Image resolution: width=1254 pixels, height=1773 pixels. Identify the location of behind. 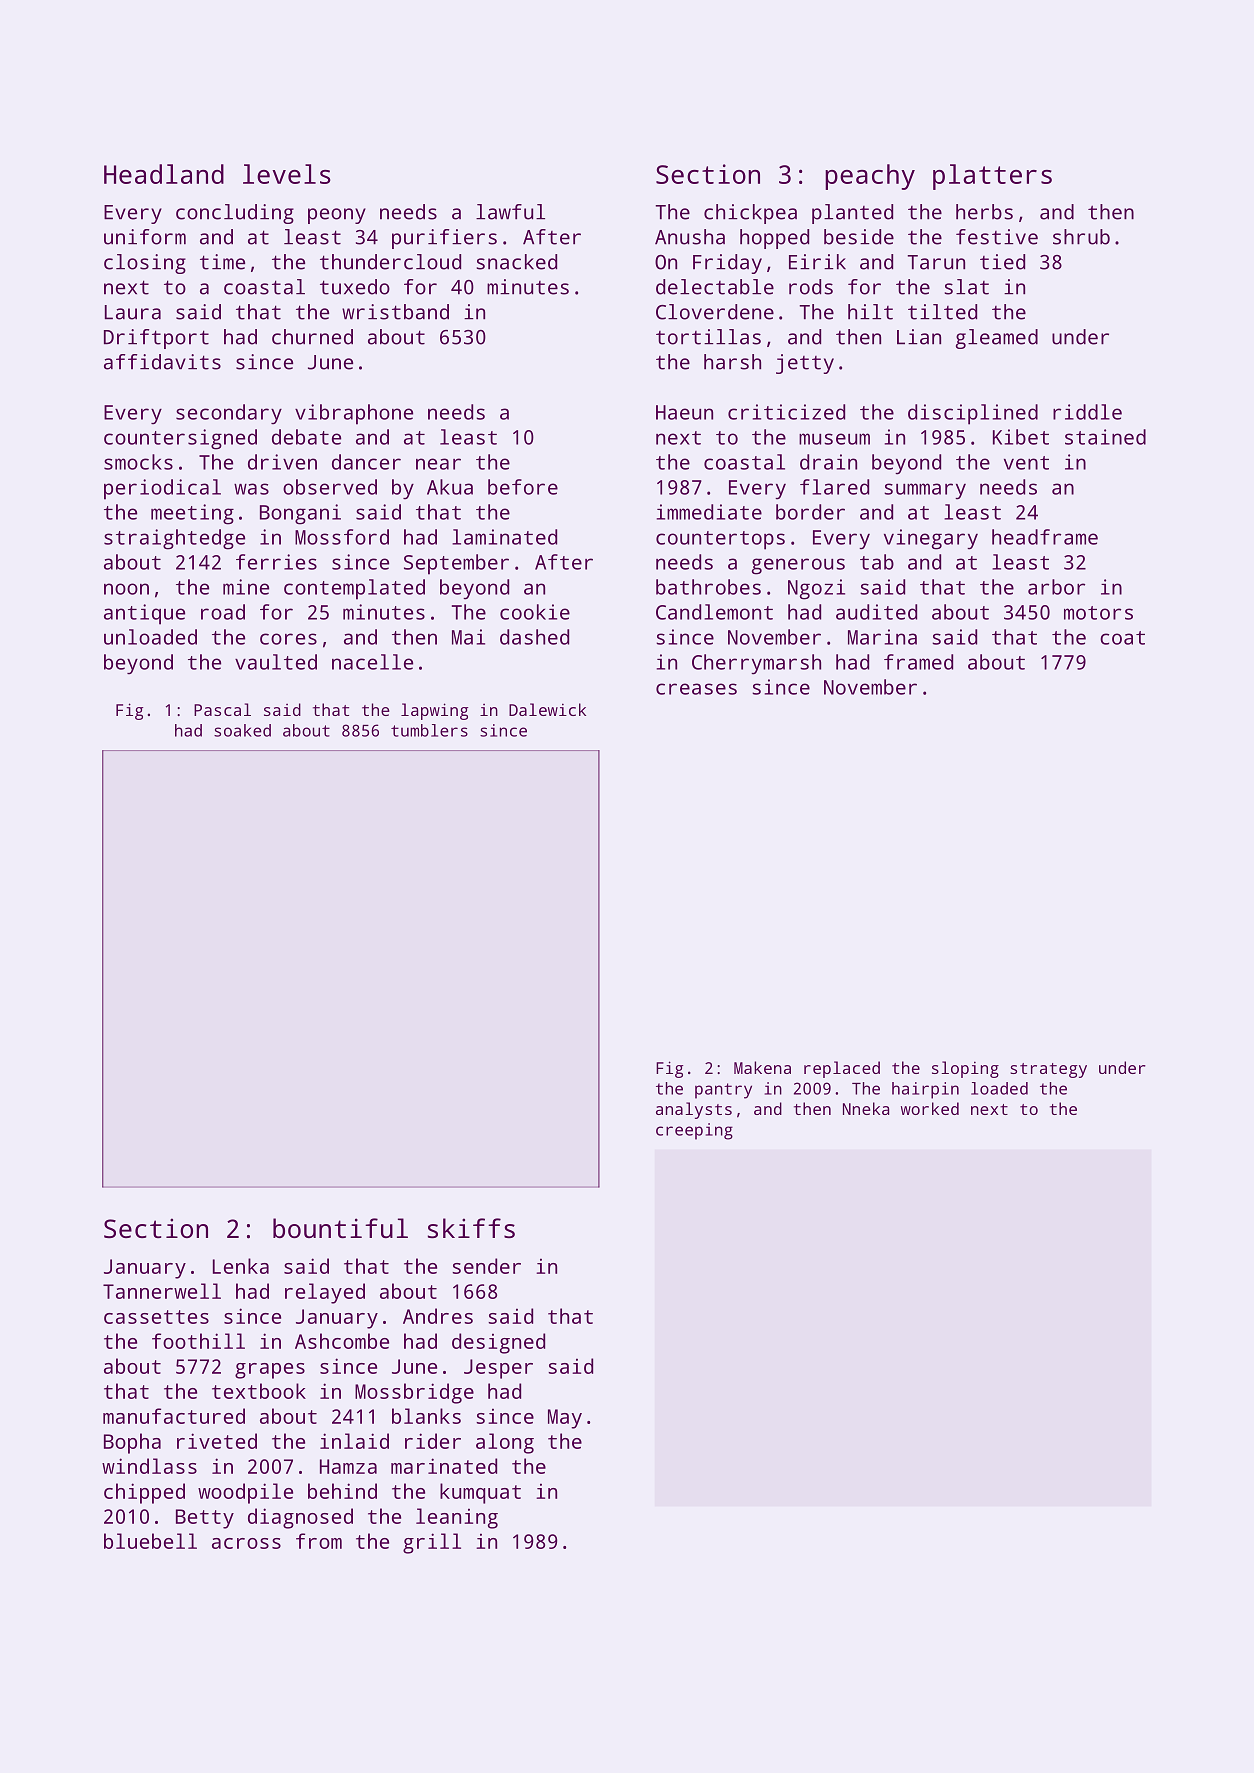
(342, 1491).
